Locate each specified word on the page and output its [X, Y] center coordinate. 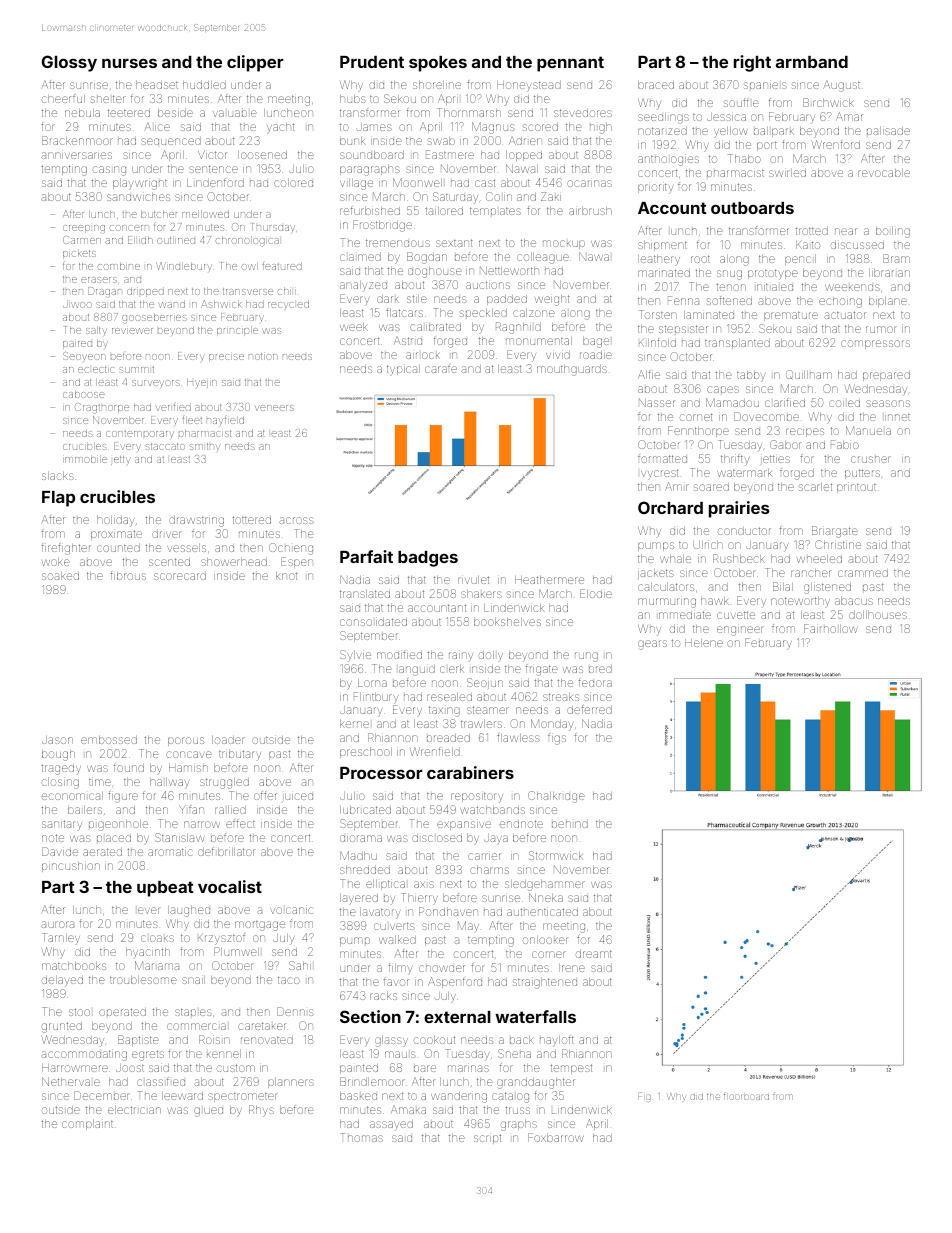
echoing [840, 302]
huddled [204, 85]
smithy [205, 447]
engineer [740, 631]
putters [862, 474]
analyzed [363, 286]
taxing [444, 711]
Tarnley [61, 938]
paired [77, 345]
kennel [224, 1054]
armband [812, 62]
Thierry [419, 899]
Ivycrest [659, 474]
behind [570, 824]
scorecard [180, 576]
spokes [438, 64]
